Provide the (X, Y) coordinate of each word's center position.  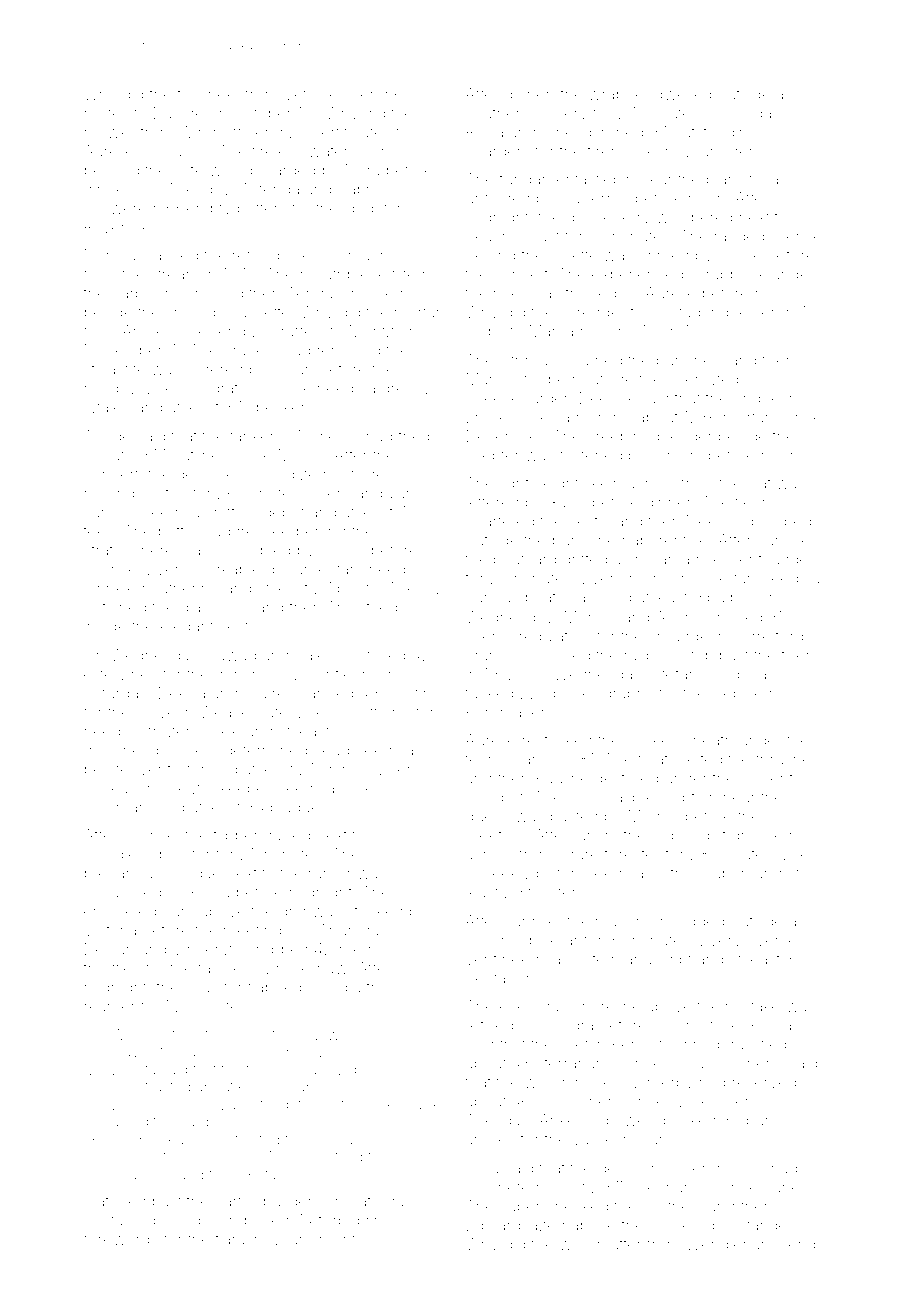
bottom (183, 531)
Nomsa (110, 255)
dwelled (683, 94)
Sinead (567, 132)
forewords (121, 1238)
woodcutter (600, 1244)
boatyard (525, 561)
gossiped (778, 523)
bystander (757, 1227)
